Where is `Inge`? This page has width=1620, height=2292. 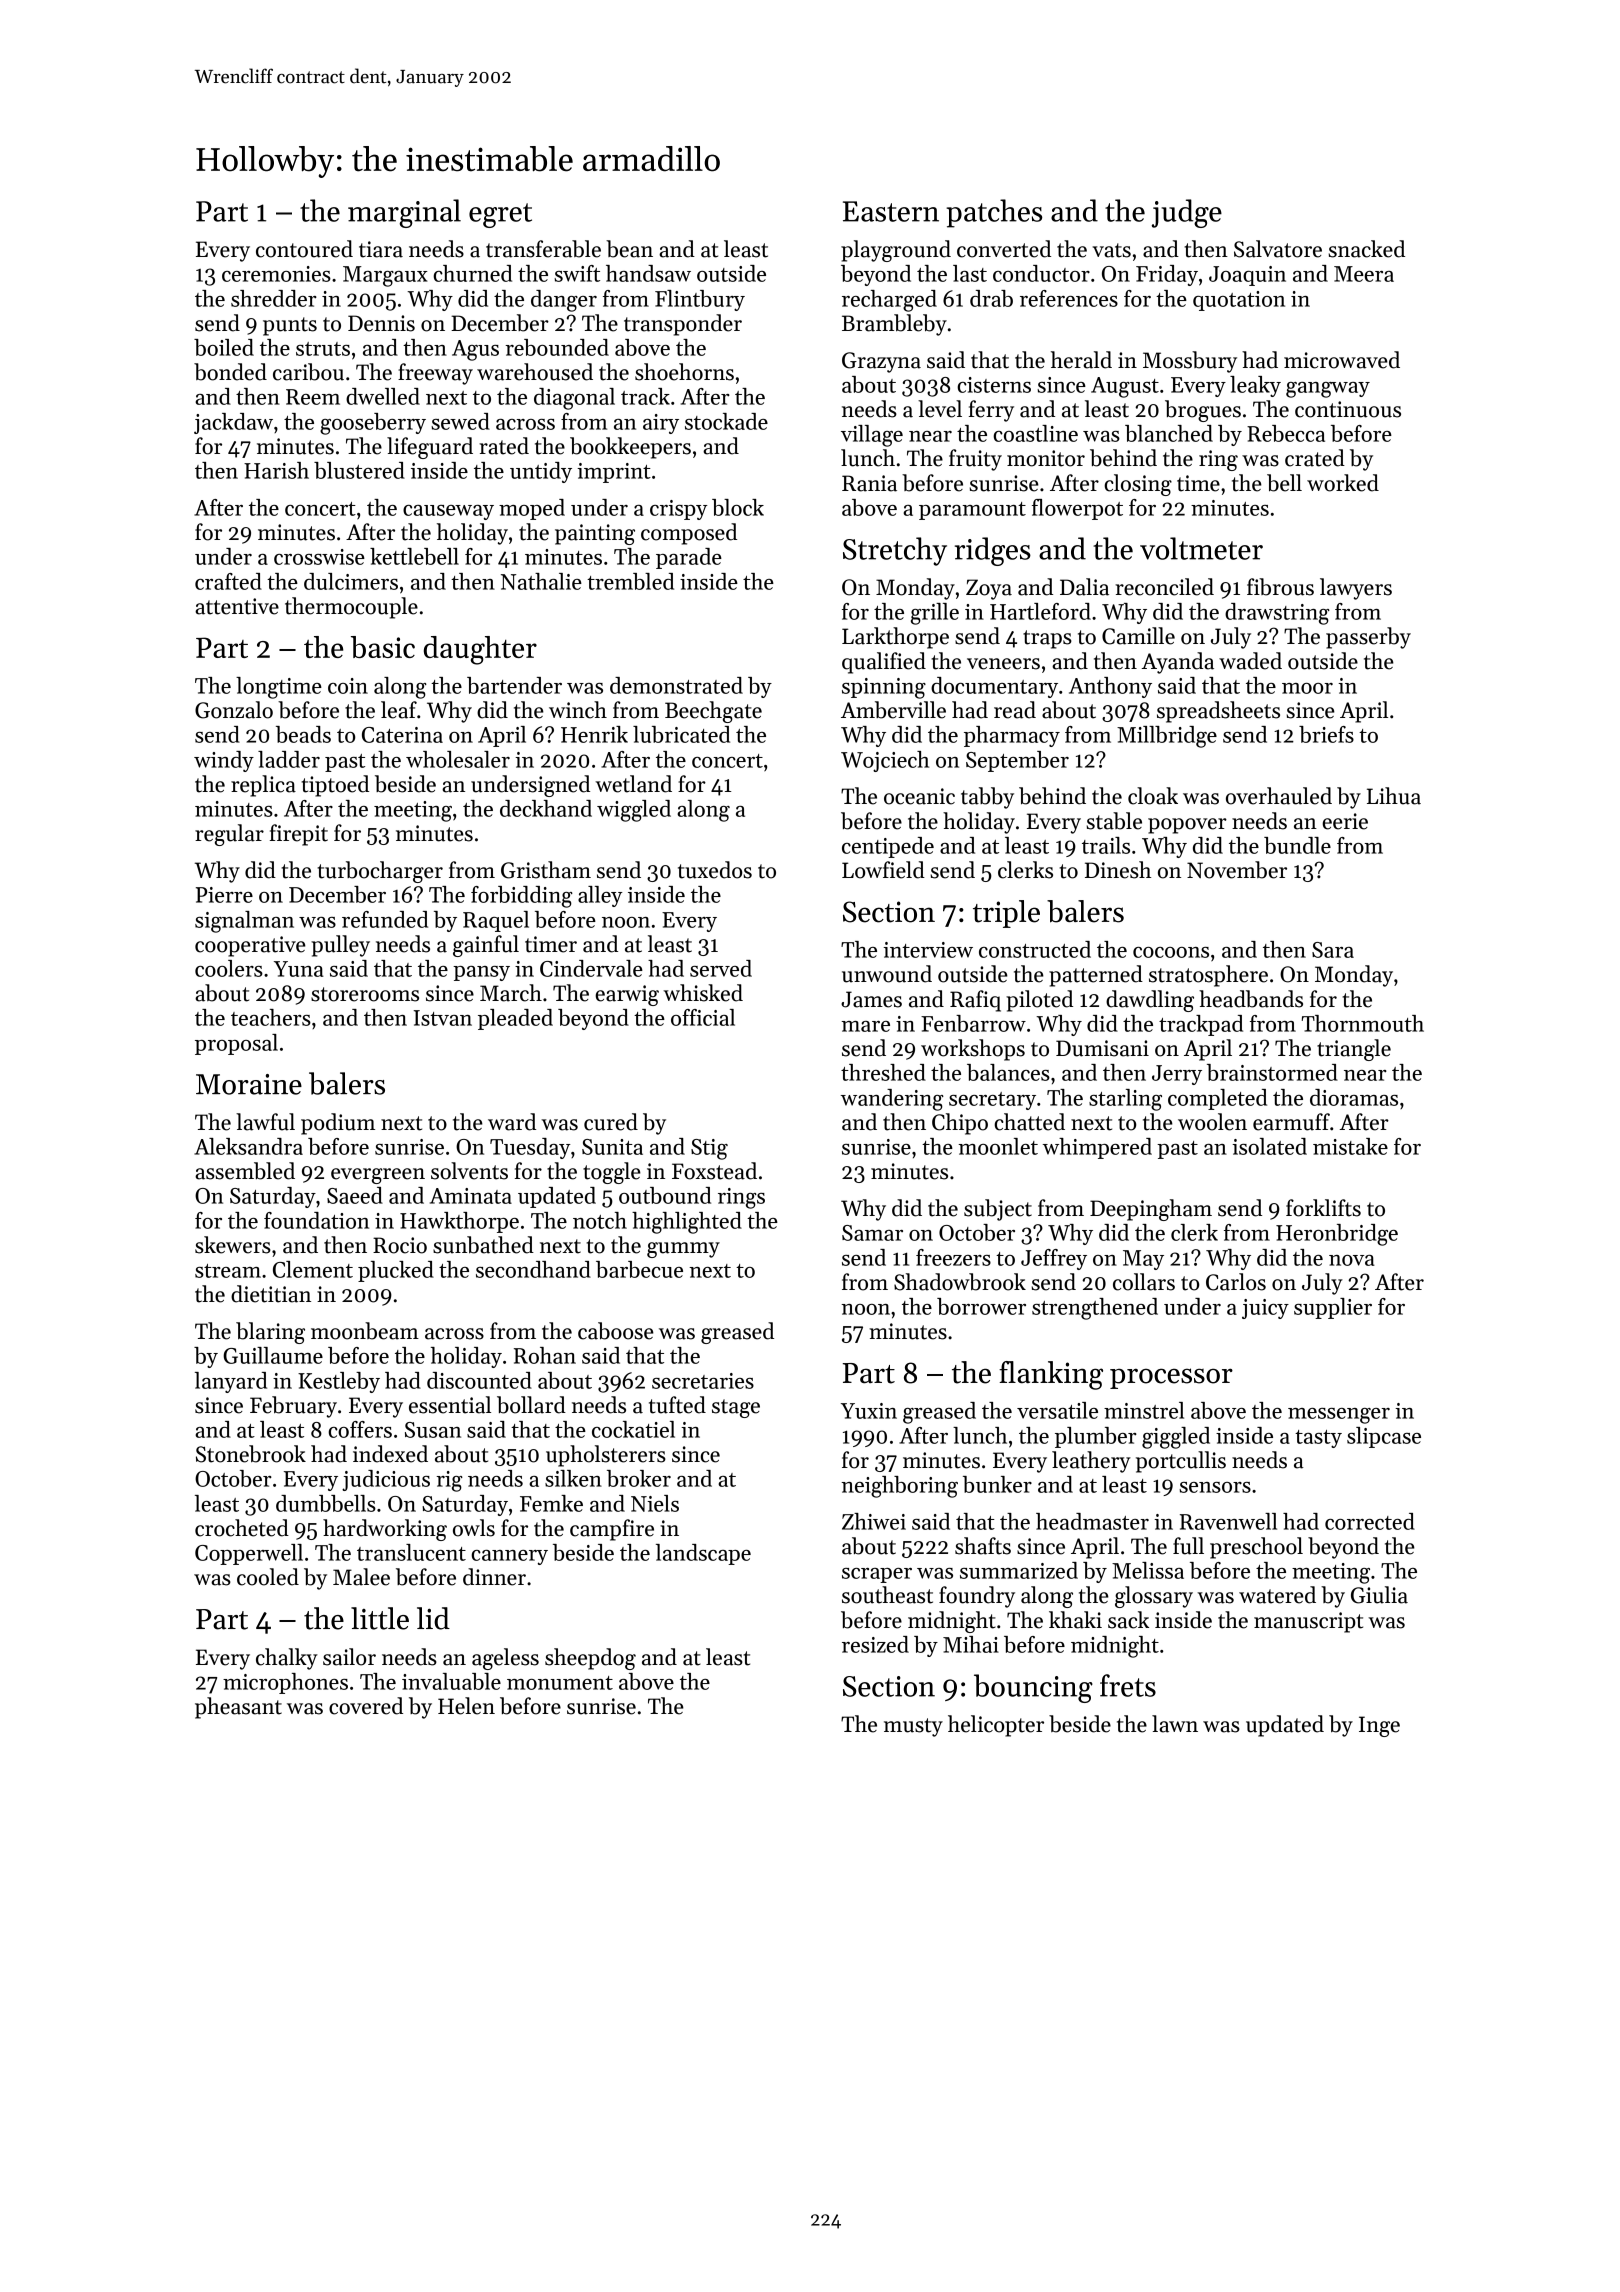
Inge is located at coordinates (1379, 1726).
